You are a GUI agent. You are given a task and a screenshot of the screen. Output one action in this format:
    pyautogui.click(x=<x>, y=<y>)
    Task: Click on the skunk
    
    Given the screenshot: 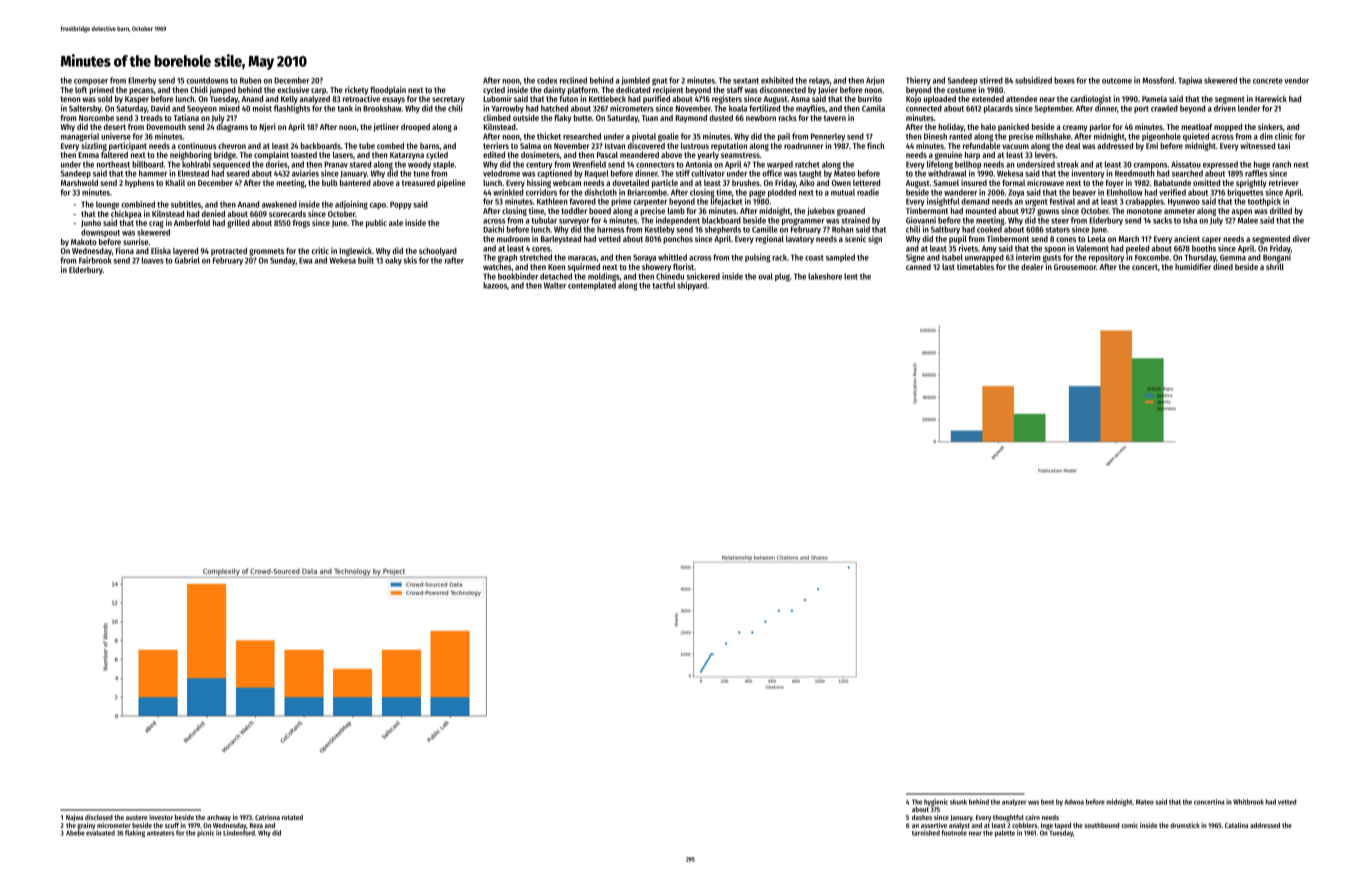 What is the action you would take?
    pyautogui.click(x=958, y=802)
